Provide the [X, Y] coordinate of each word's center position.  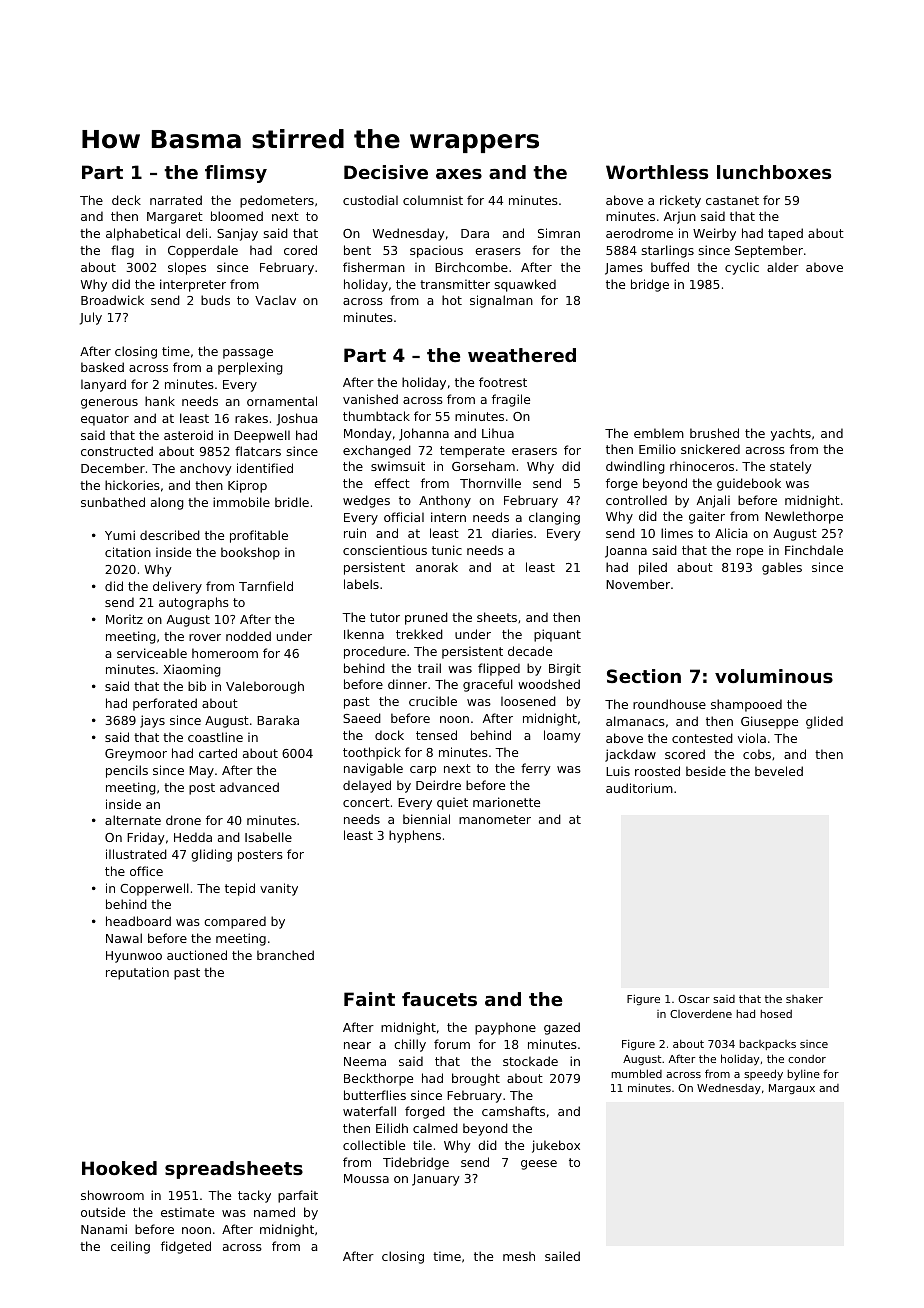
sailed [562, 1256]
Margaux [792, 1089]
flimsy [236, 174]
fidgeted [186, 1247]
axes [459, 174]
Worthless [657, 172]
